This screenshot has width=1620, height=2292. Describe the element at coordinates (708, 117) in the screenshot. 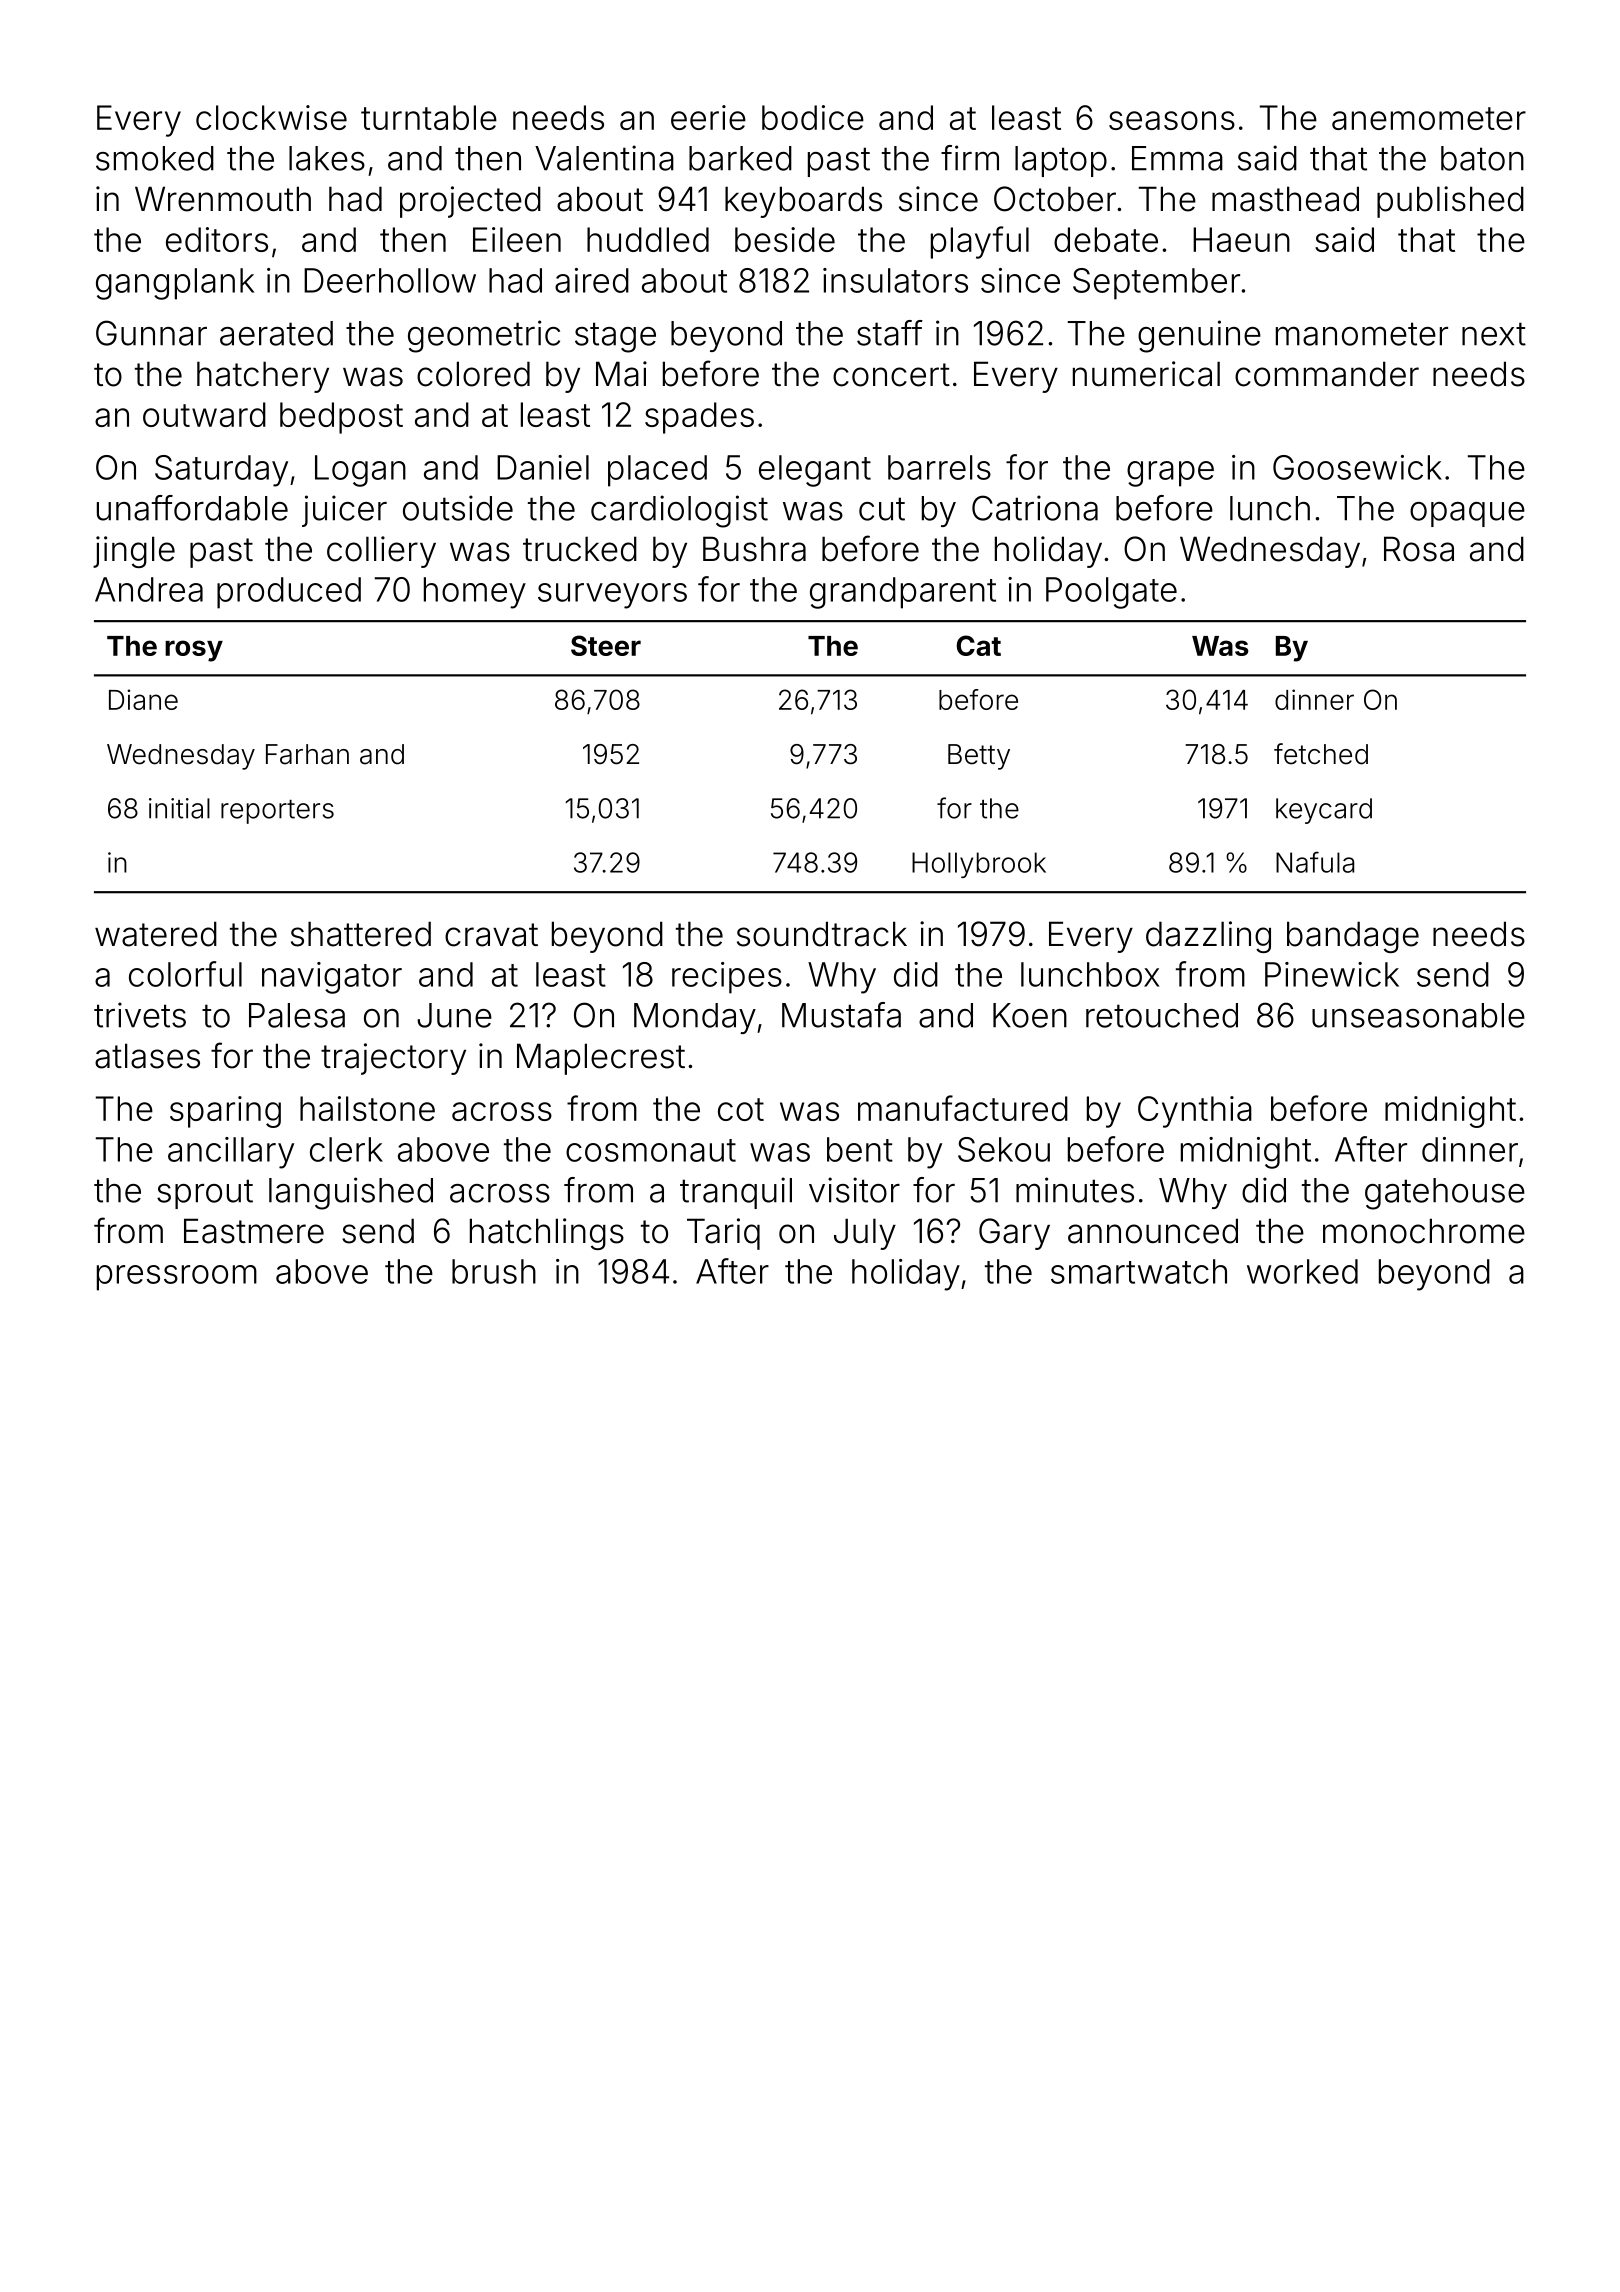

I see `eerie` at that location.
